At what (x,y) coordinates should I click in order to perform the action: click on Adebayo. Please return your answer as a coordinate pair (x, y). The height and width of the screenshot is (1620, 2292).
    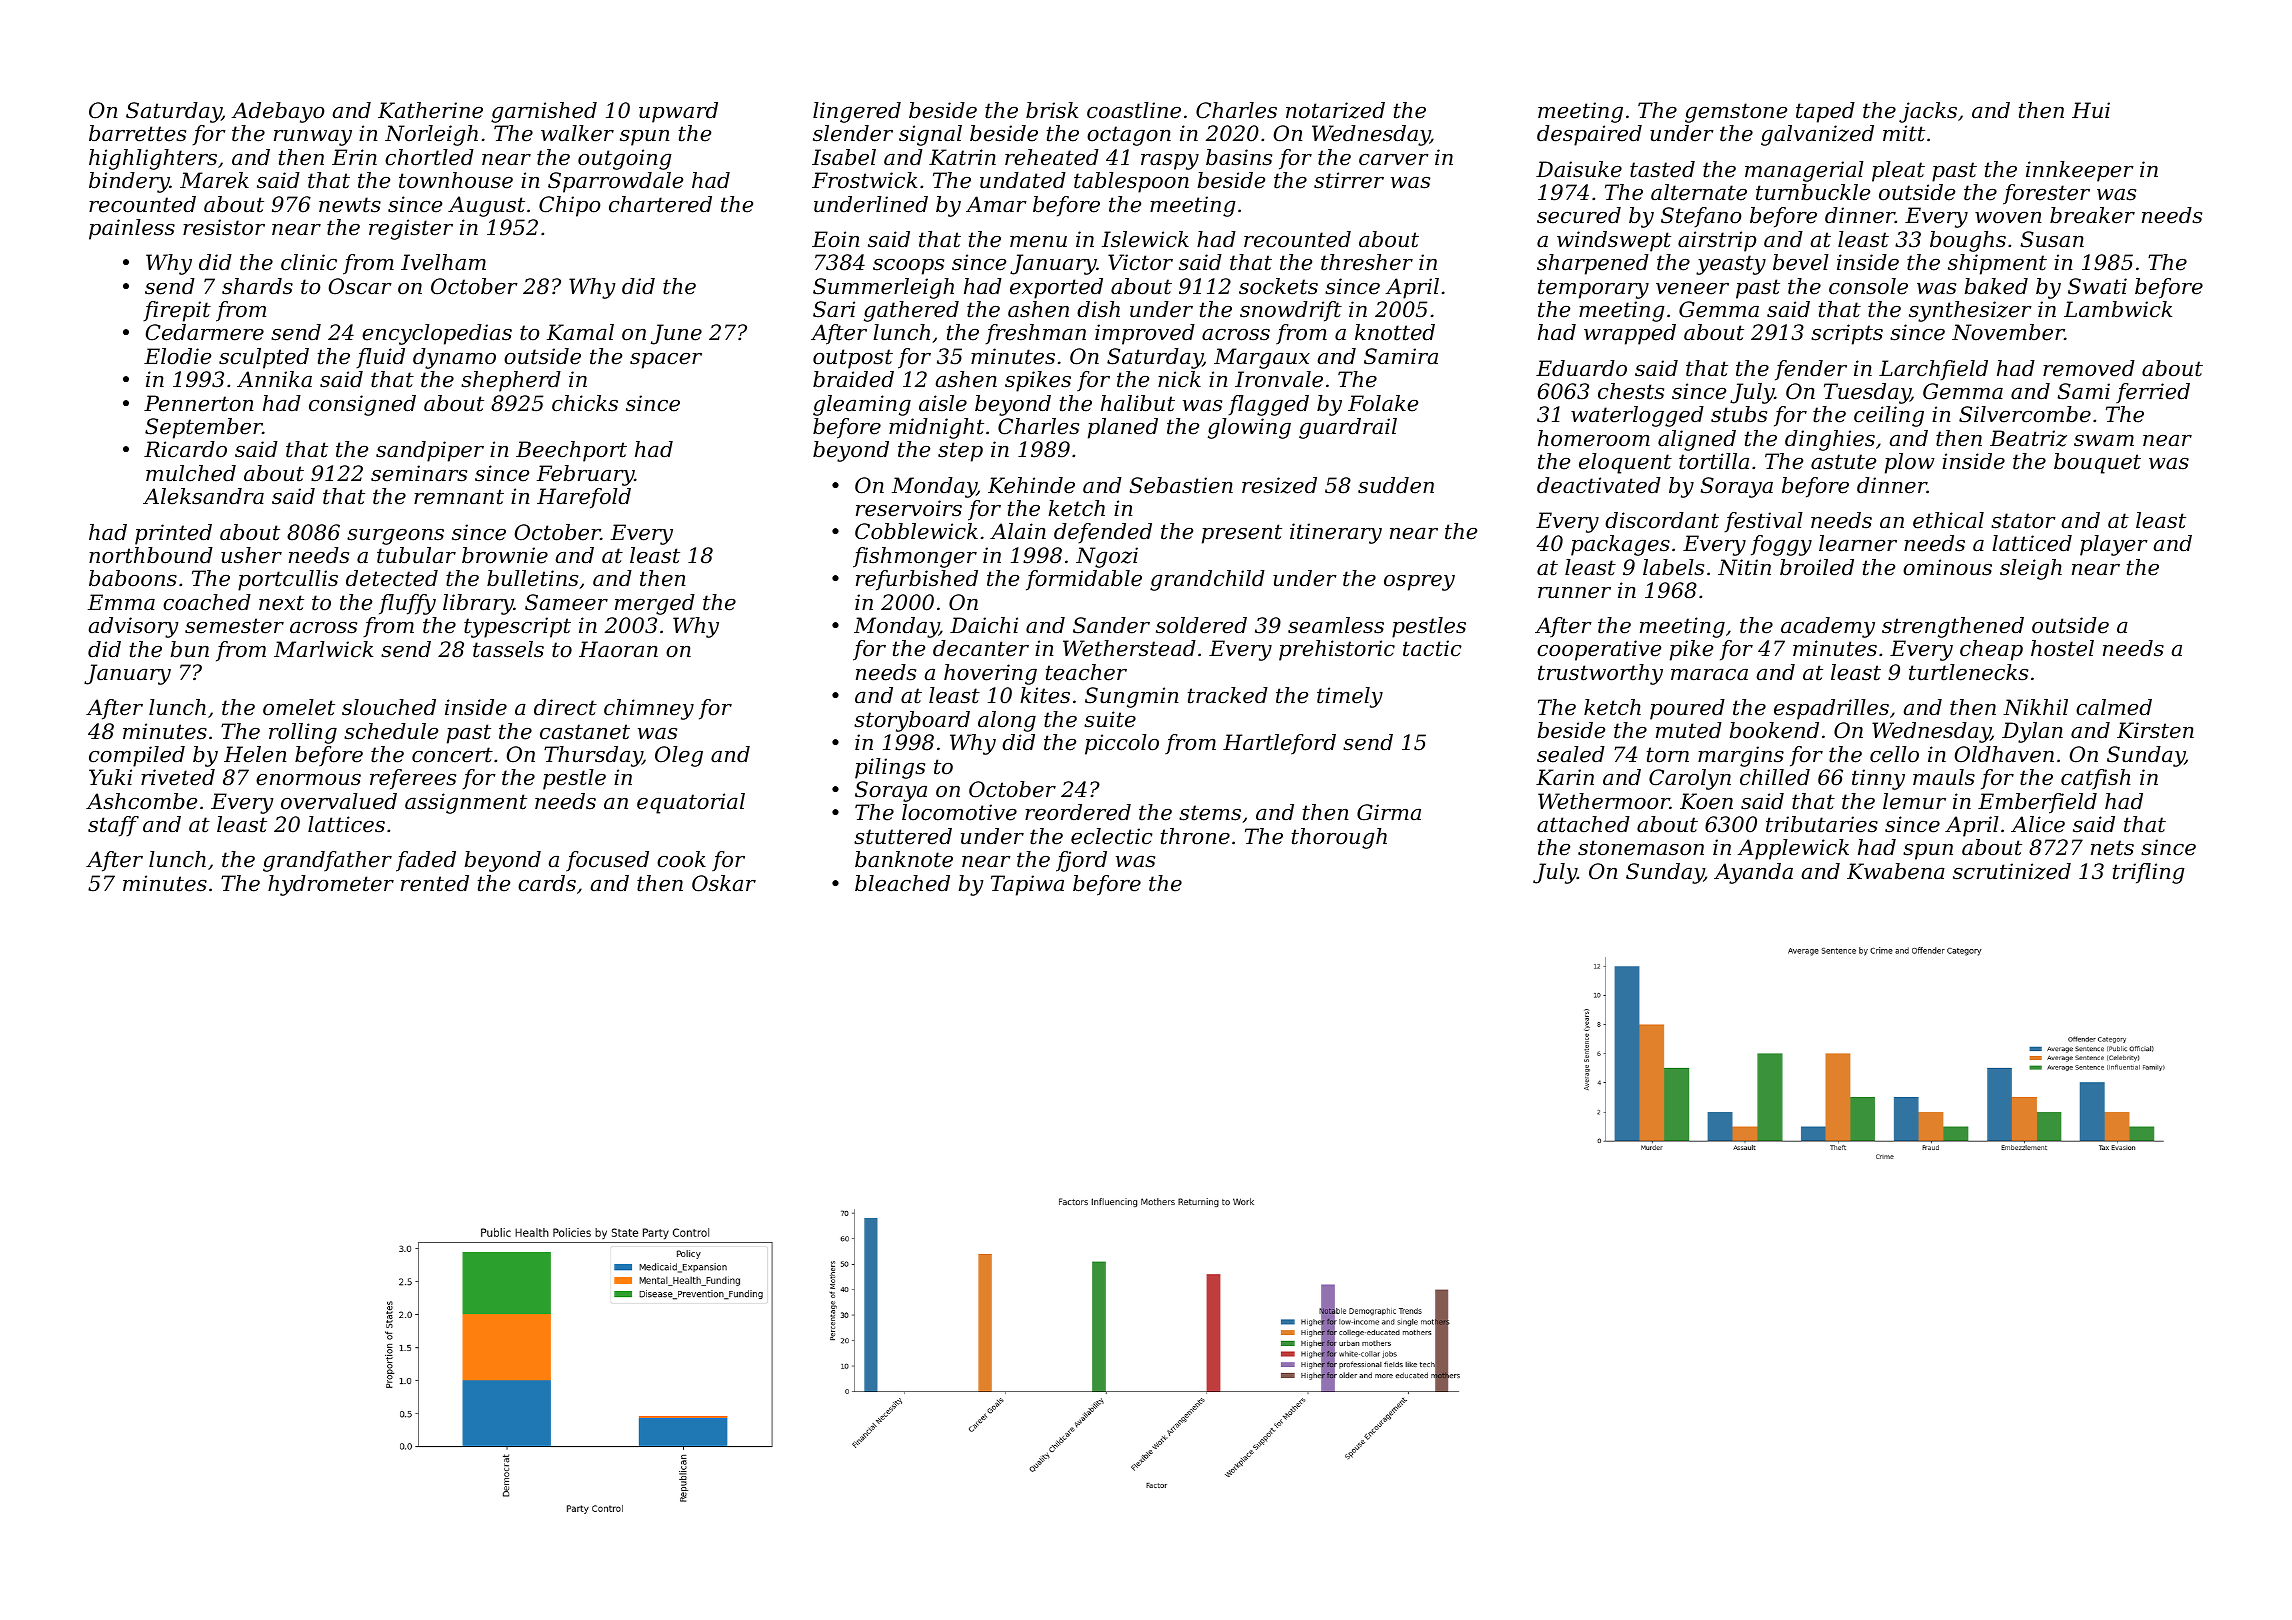
    Looking at the image, I should click on (277, 112).
